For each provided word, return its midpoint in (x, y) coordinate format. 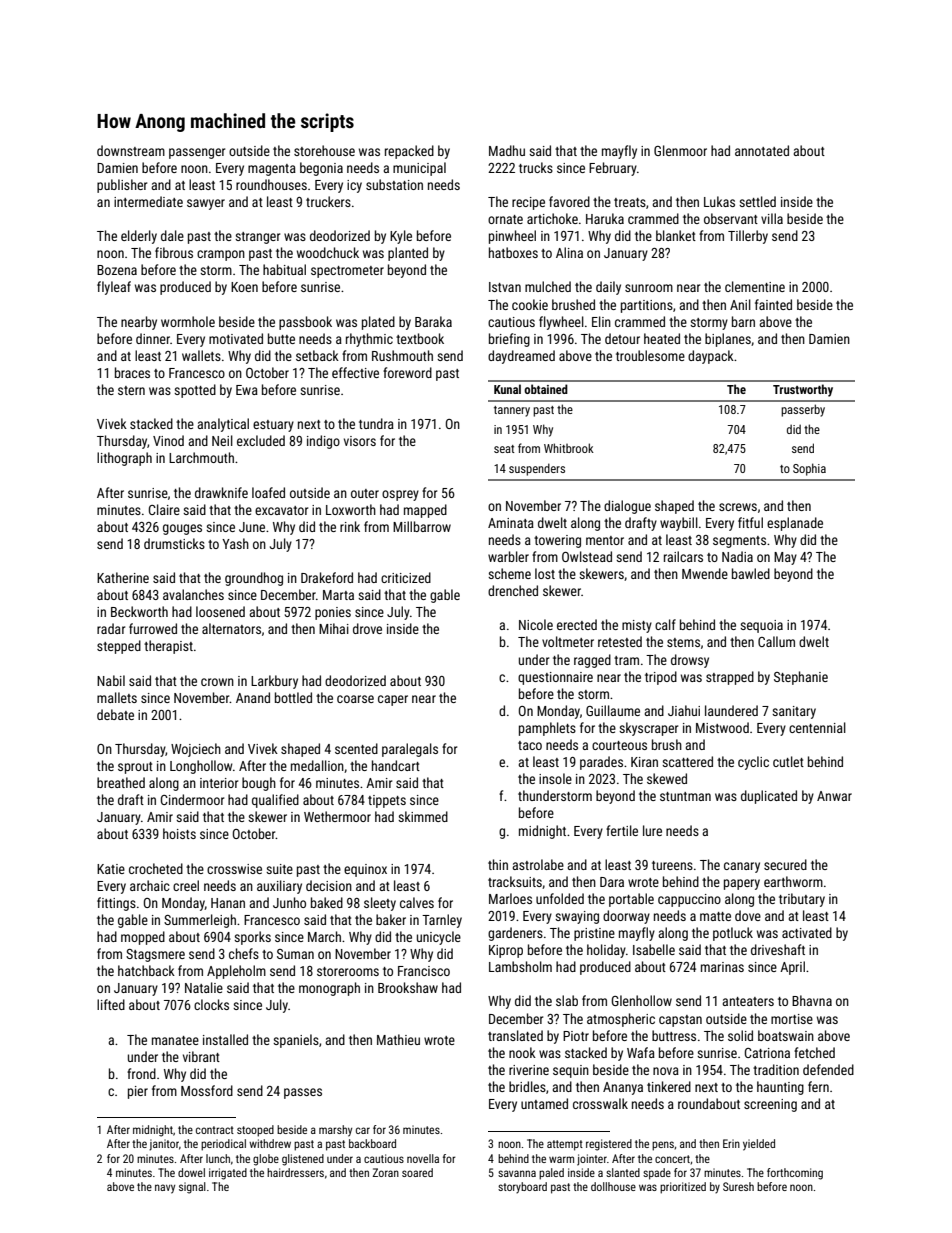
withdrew (270, 1143)
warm (561, 1159)
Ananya (623, 1088)
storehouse (324, 150)
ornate (505, 219)
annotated (762, 150)
